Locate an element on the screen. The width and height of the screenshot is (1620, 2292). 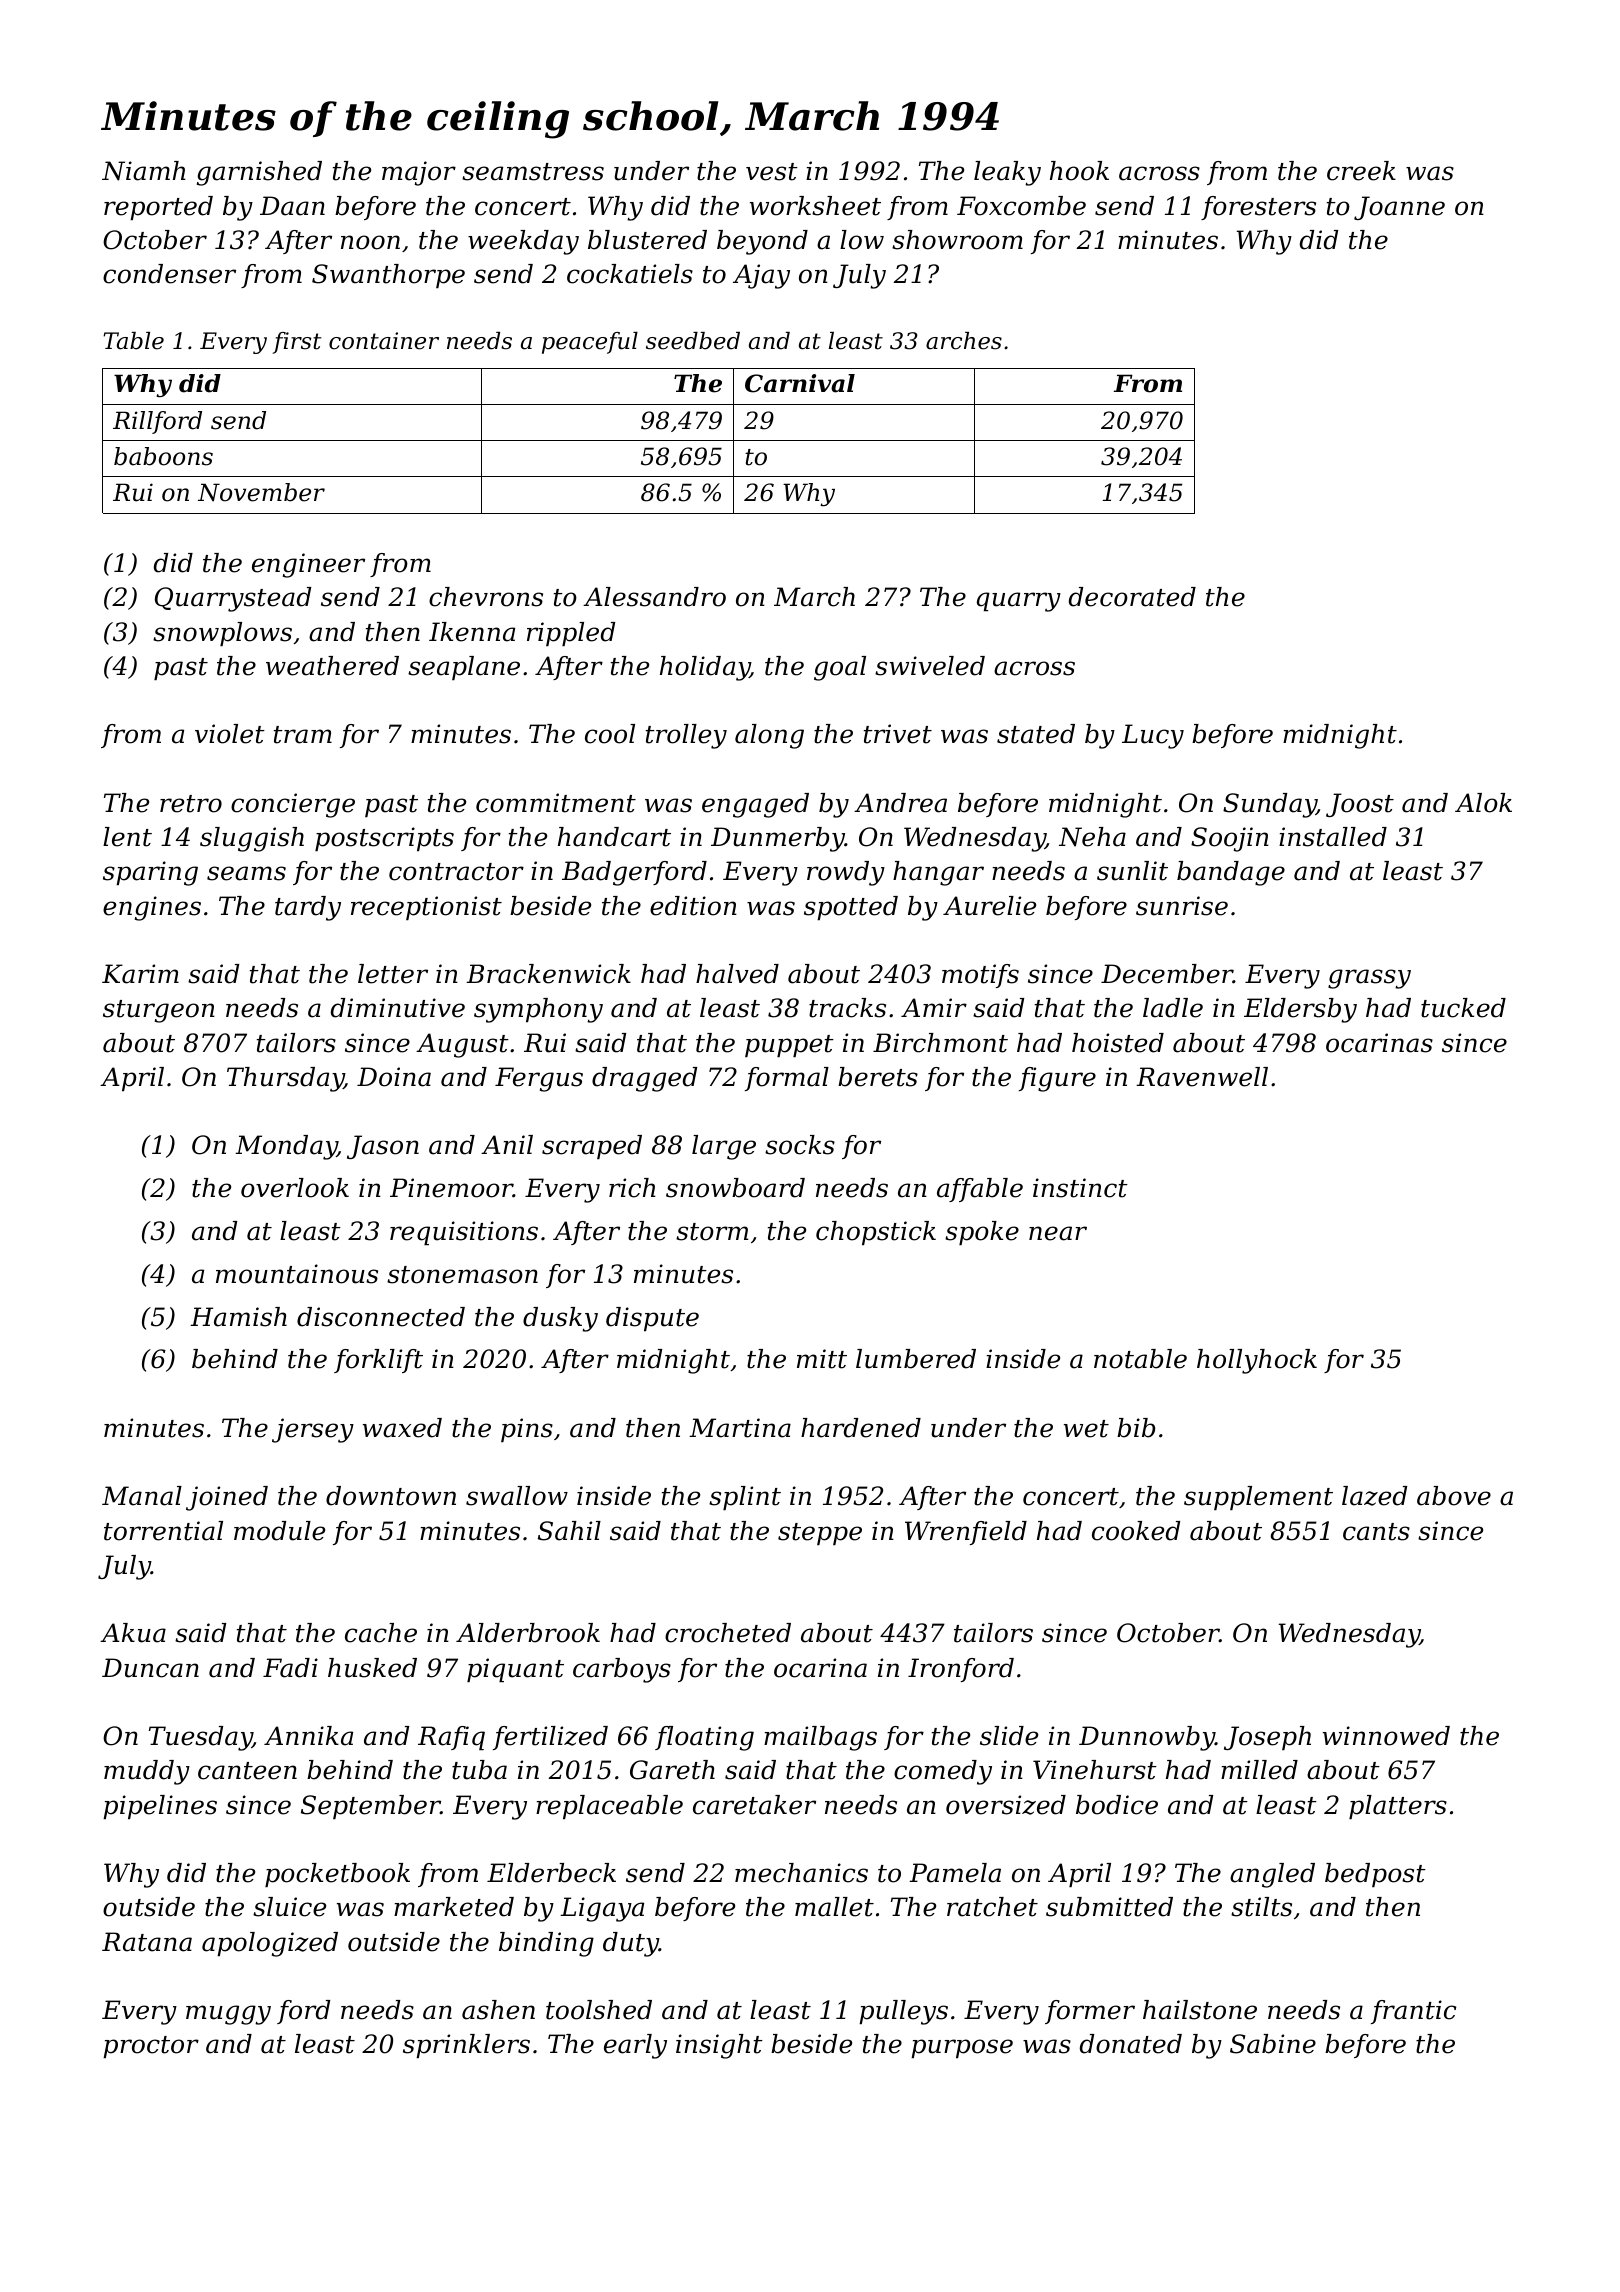
decorated is located at coordinates (1132, 597).
